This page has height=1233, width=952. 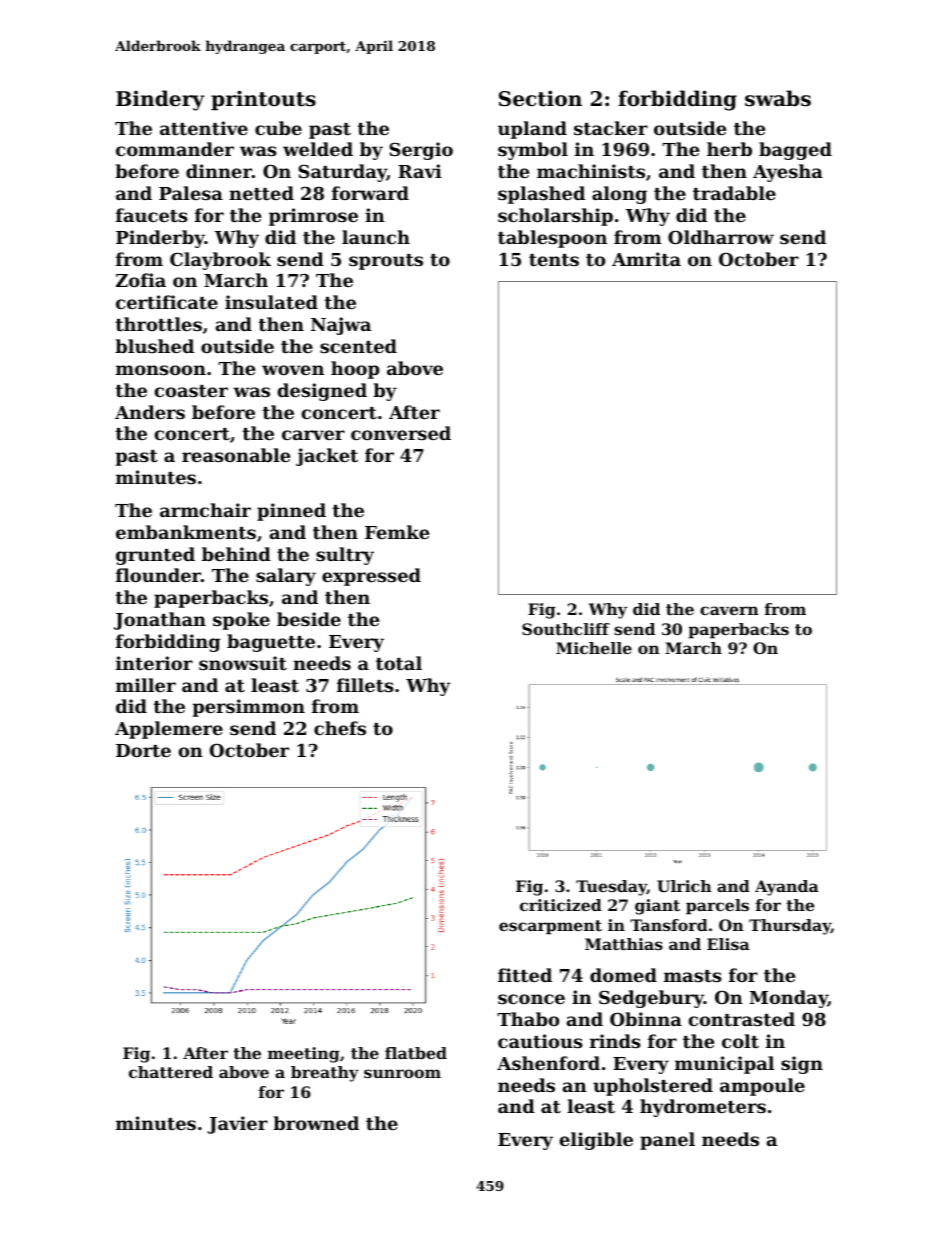 What do you see at coordinates (402, 1073) in the page?
I see `sunroom` at bounding box center [402, 1073].
